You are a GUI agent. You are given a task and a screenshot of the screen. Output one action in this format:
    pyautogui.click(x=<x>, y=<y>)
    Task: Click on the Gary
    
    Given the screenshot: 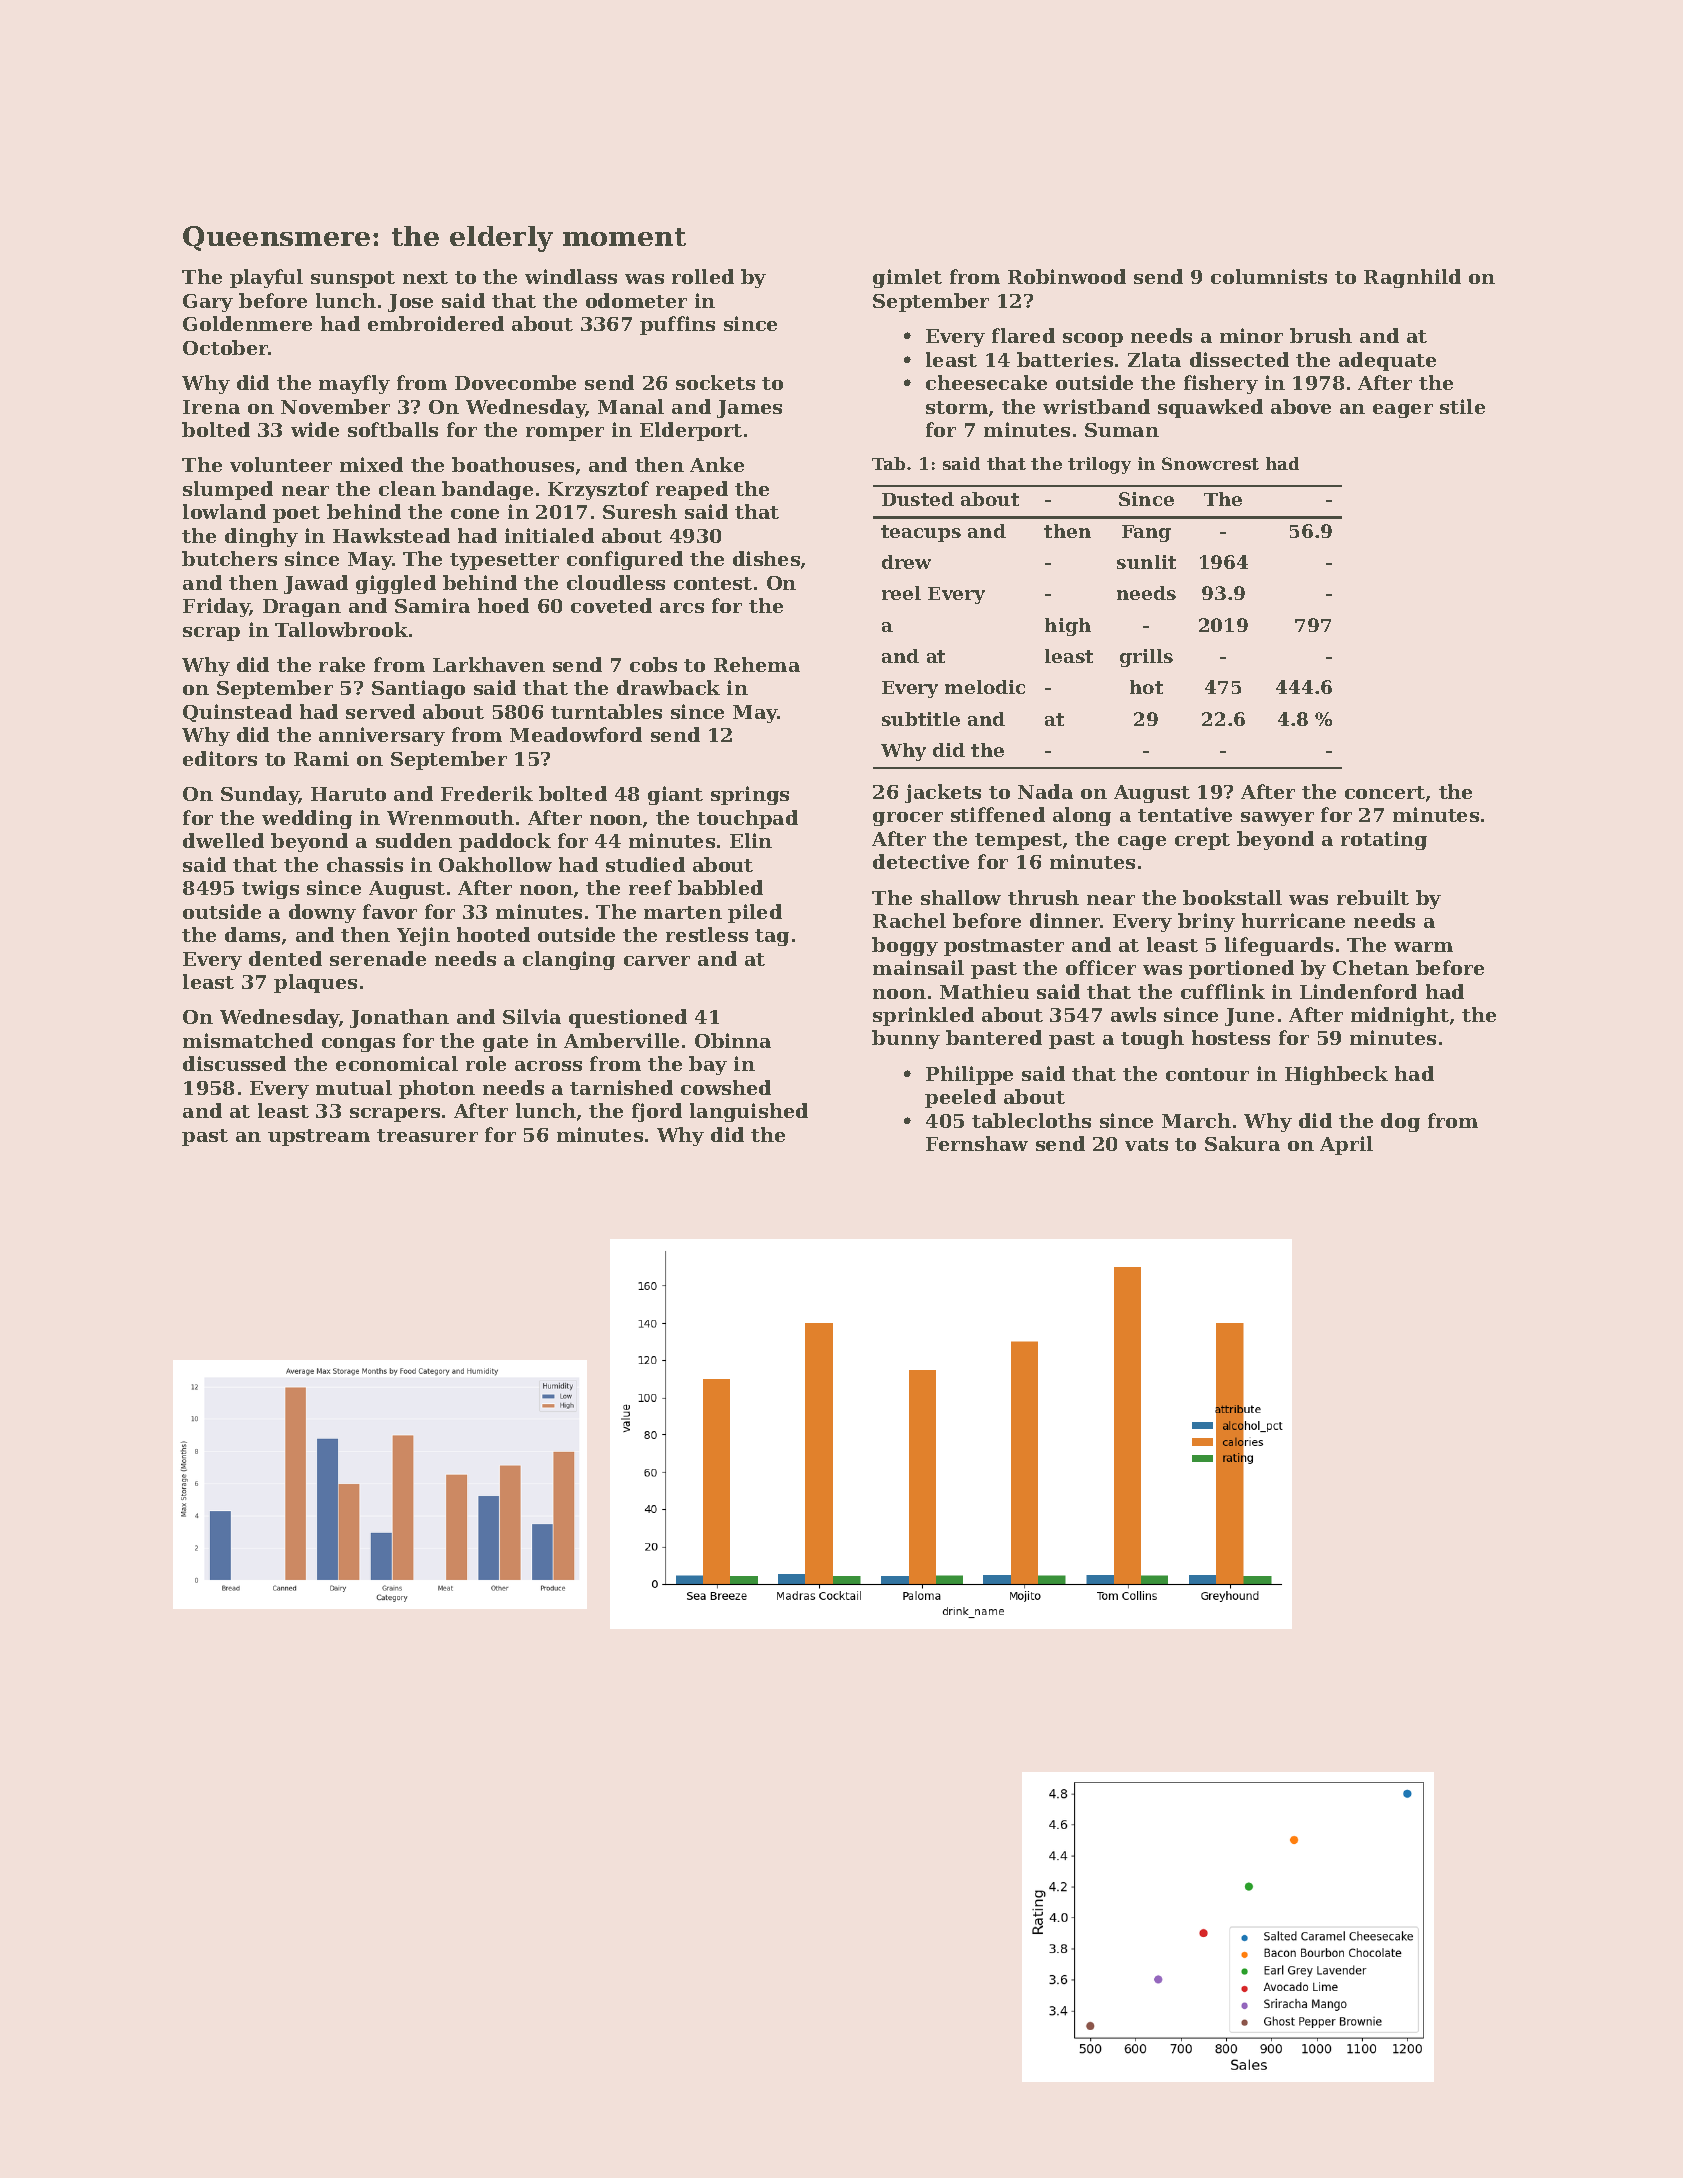 What is the action you would take?
    pyautogui.click(x=208, y=303)
